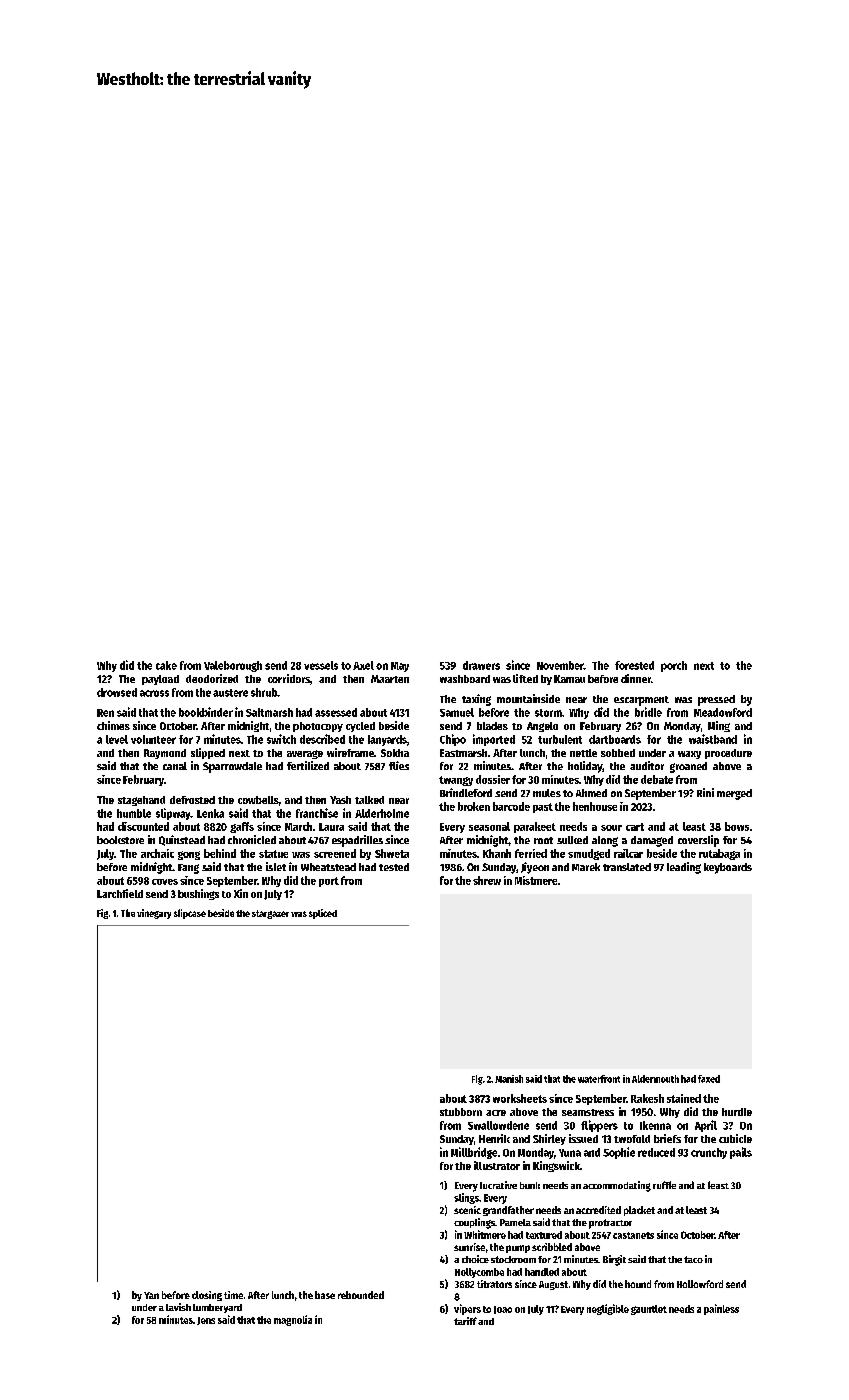  What do you see at coordinates (684, 868) in the screenshot?
I see `leading` at bounding box center [684, 868].
